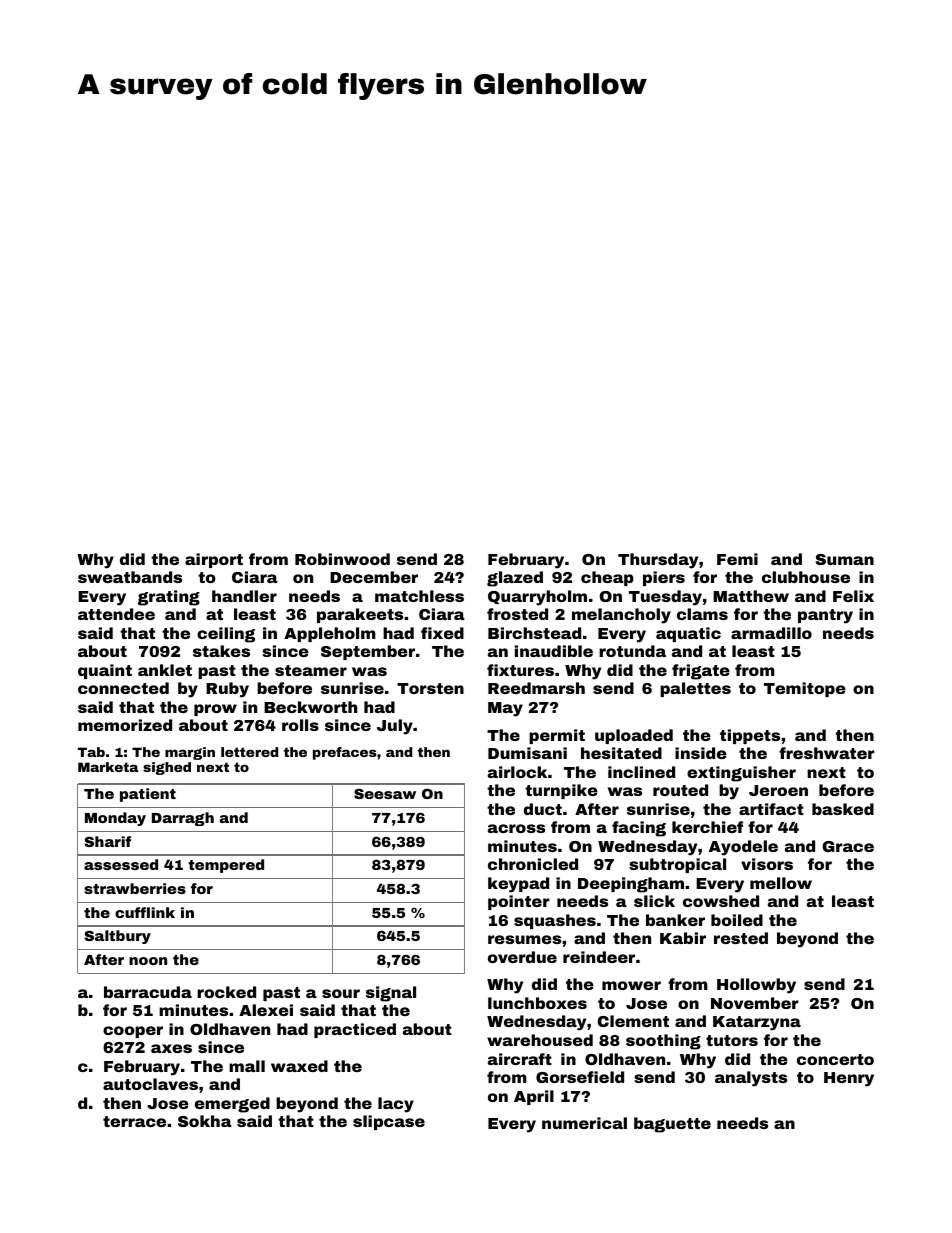  I want to click on July, so click(395, 727).
